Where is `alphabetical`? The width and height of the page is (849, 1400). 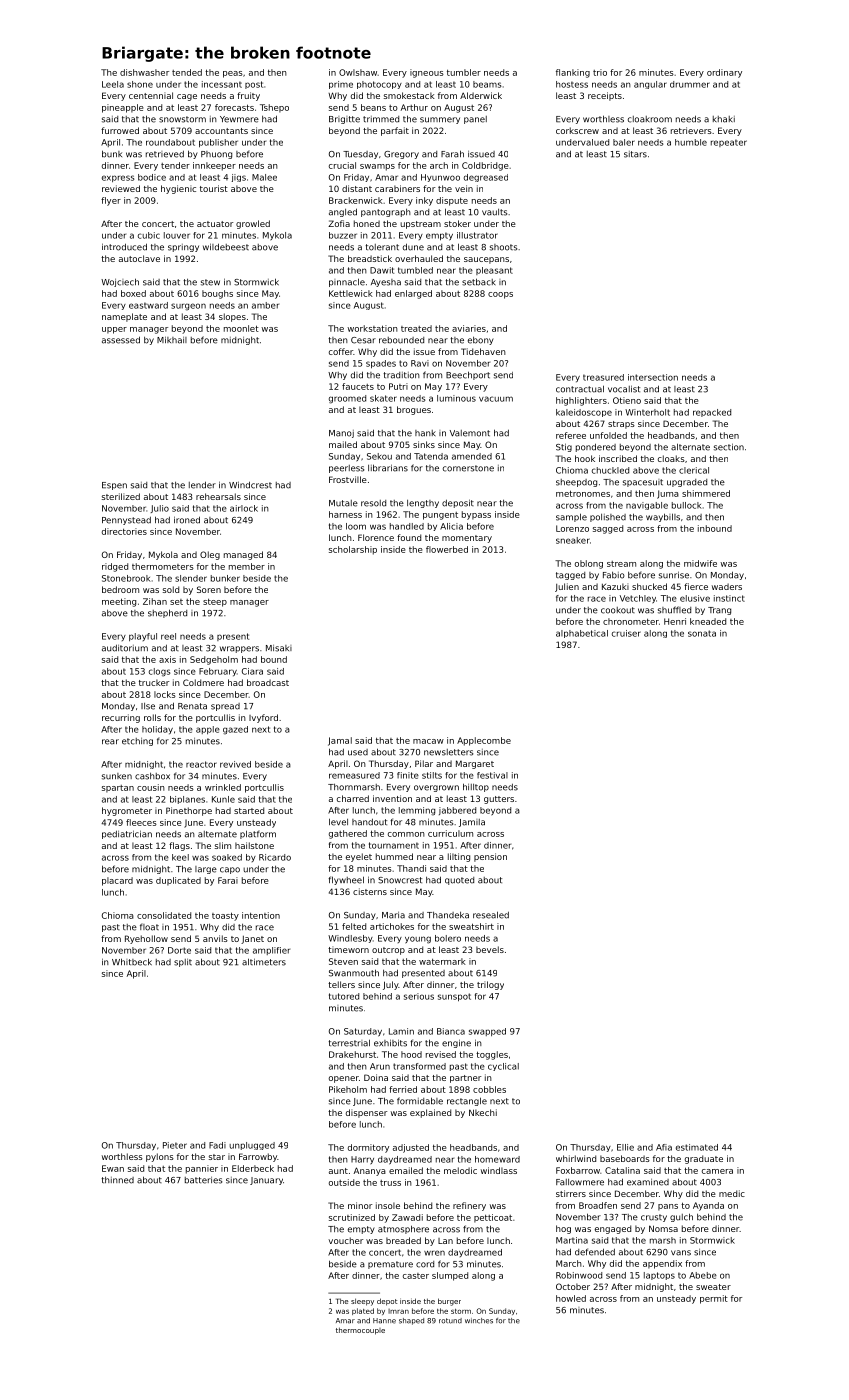 alphabetical is located at coordinates (582, 634).
